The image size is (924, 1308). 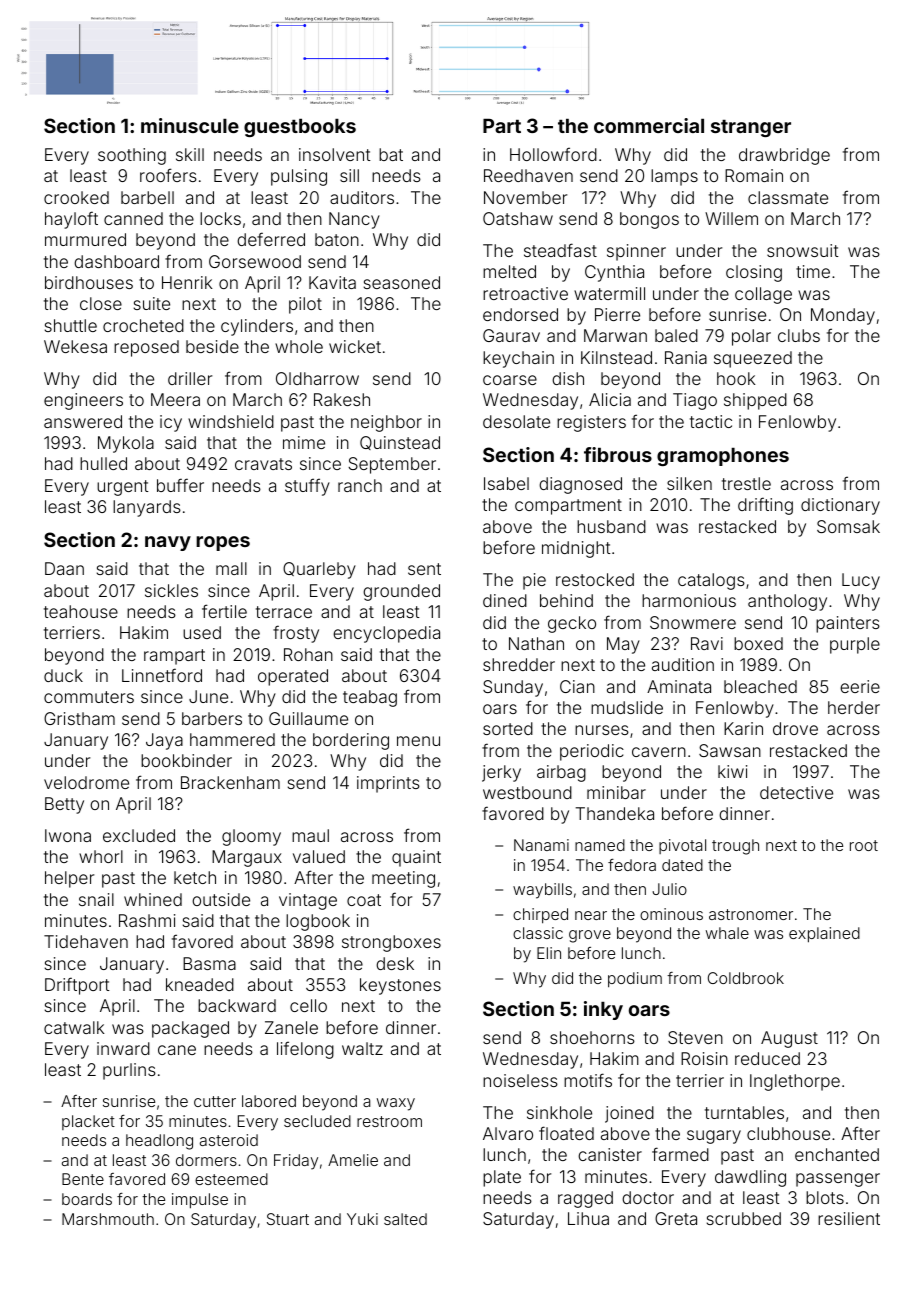 I want to click on minuscule, so click(x=190, y=125).
